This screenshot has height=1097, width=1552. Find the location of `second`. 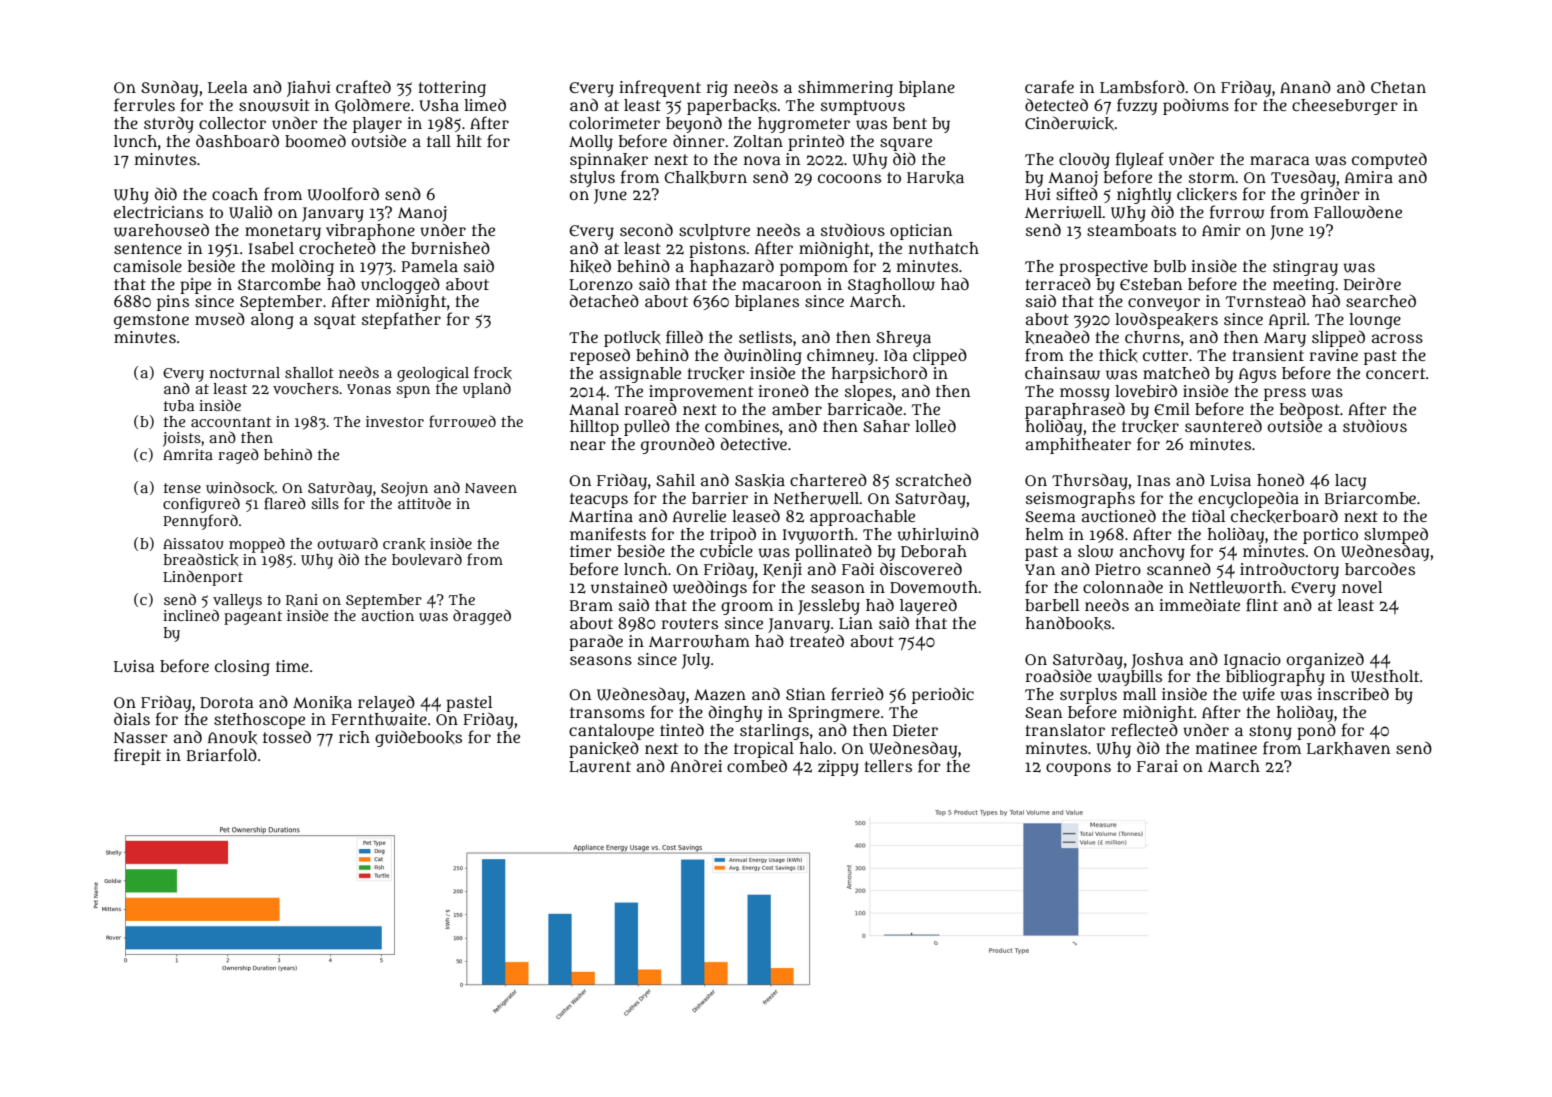

second is located at coordinates (646, 229).
